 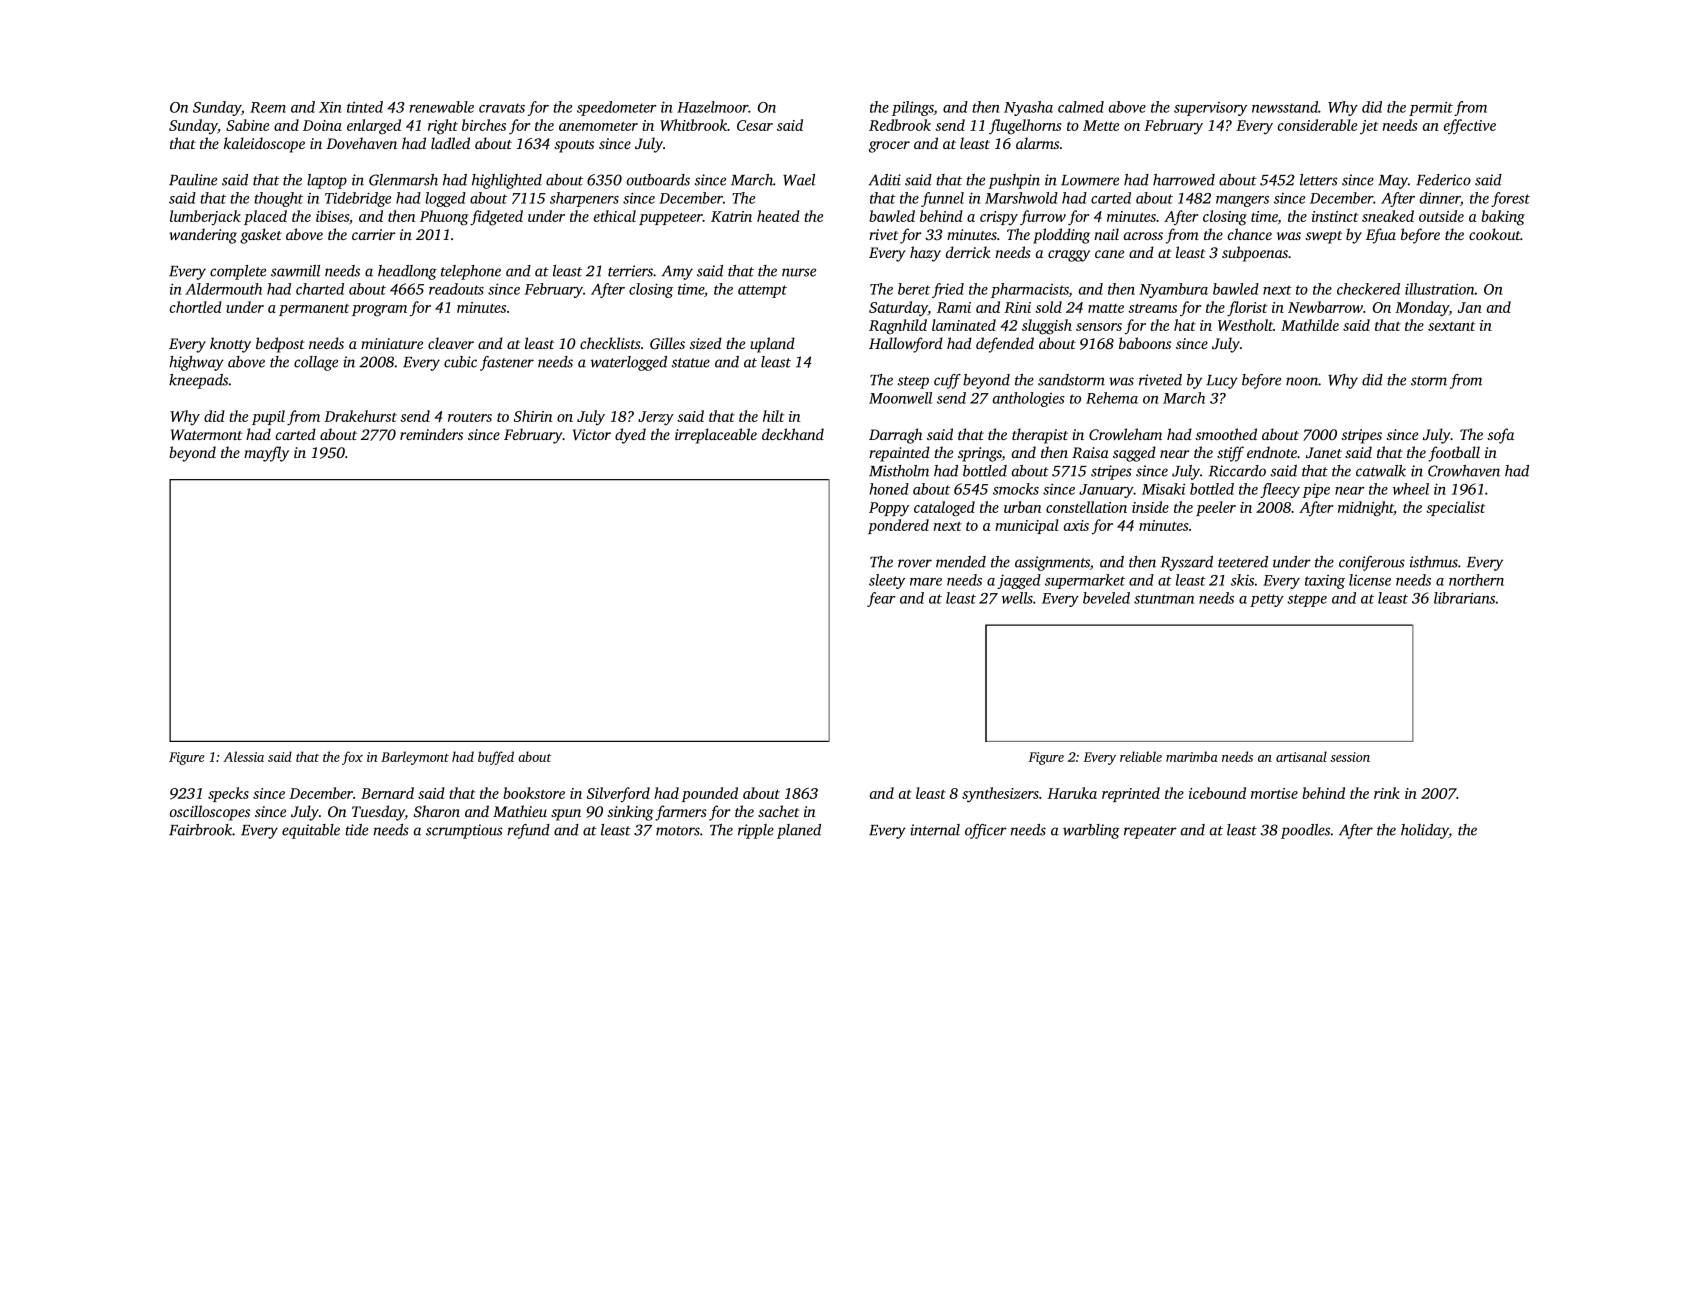 I want to click on Alessia, so click(x=243, y=756).
